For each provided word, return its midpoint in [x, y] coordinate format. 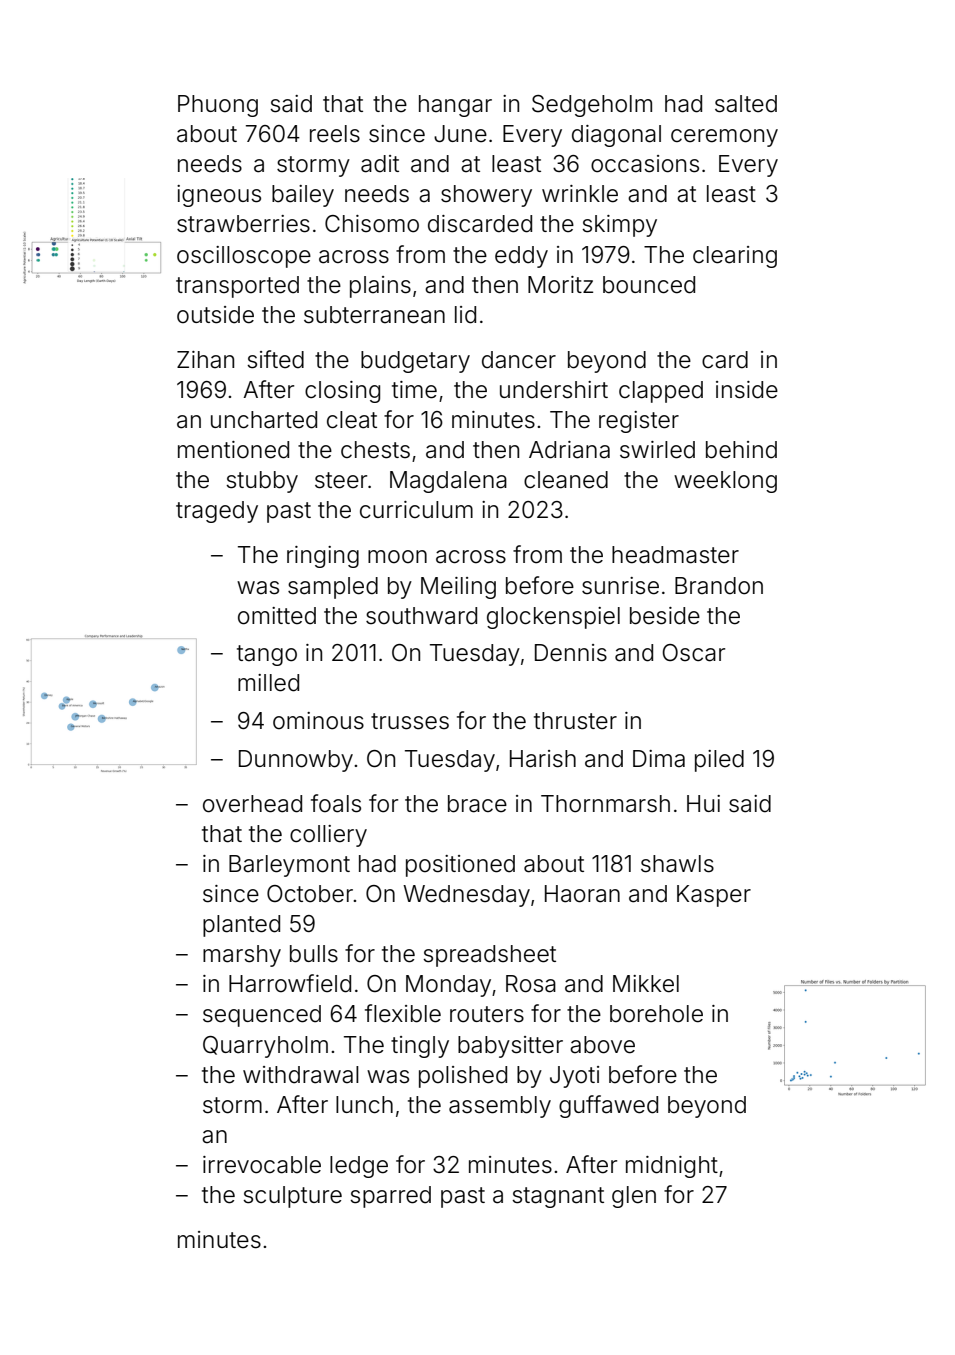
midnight [672, 1167]
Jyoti [574, 1077]
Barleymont [289, 866]
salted [746, 104]
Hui [703, 803]
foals [336, 803]
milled [268, 683]
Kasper [714, 896]
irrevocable [262, 1165]
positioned [460, 866]
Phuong [218, 106]
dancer [519, 360]
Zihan [205, 360]
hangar [455, 106]
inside [747, 390]
